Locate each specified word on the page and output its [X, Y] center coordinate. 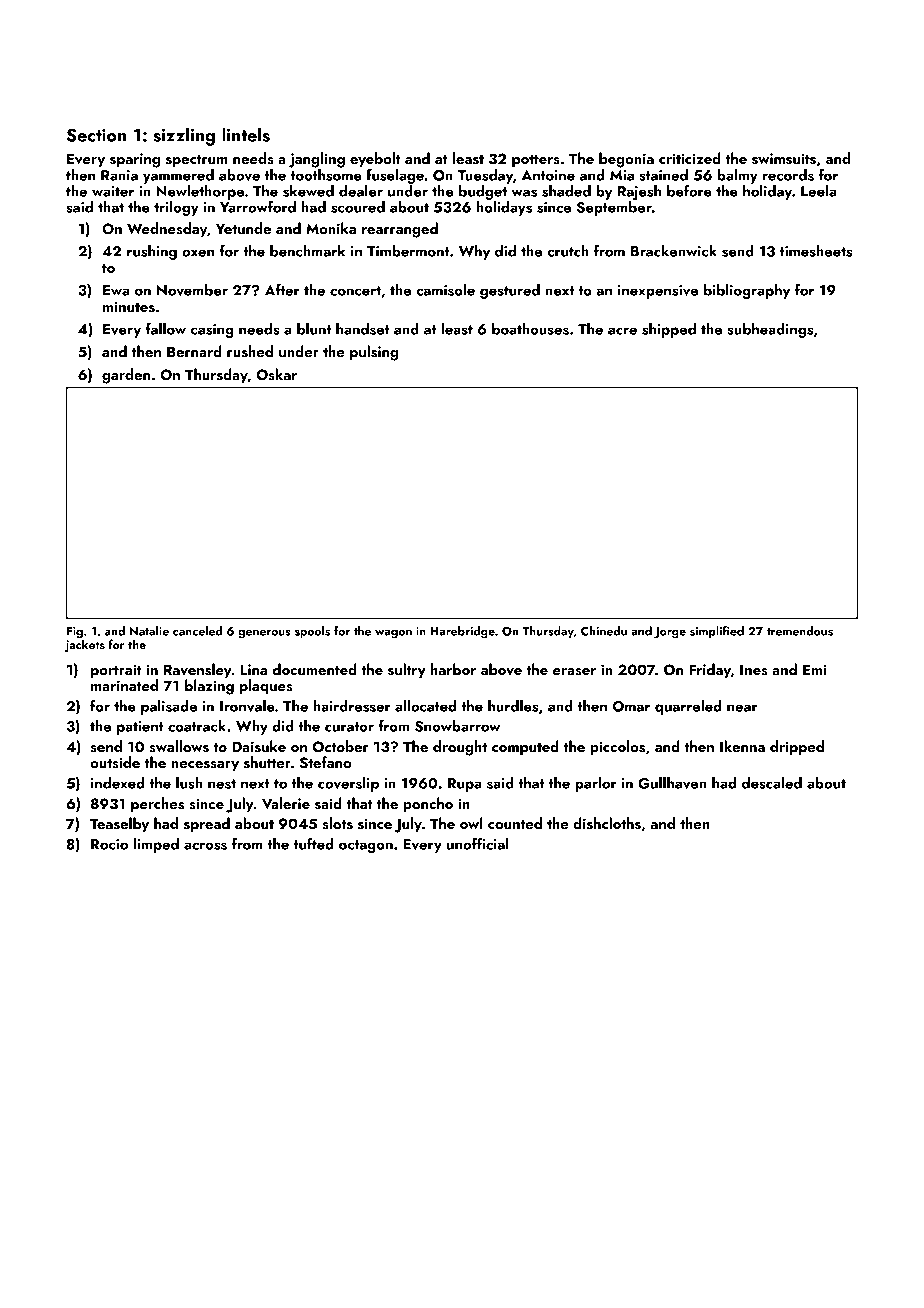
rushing [152, 252]
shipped [669, 330]
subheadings [770, 330]
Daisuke [259, 746]
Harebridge [463, 632]
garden [126, 376]
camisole [445, 290]
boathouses [530, 329]
